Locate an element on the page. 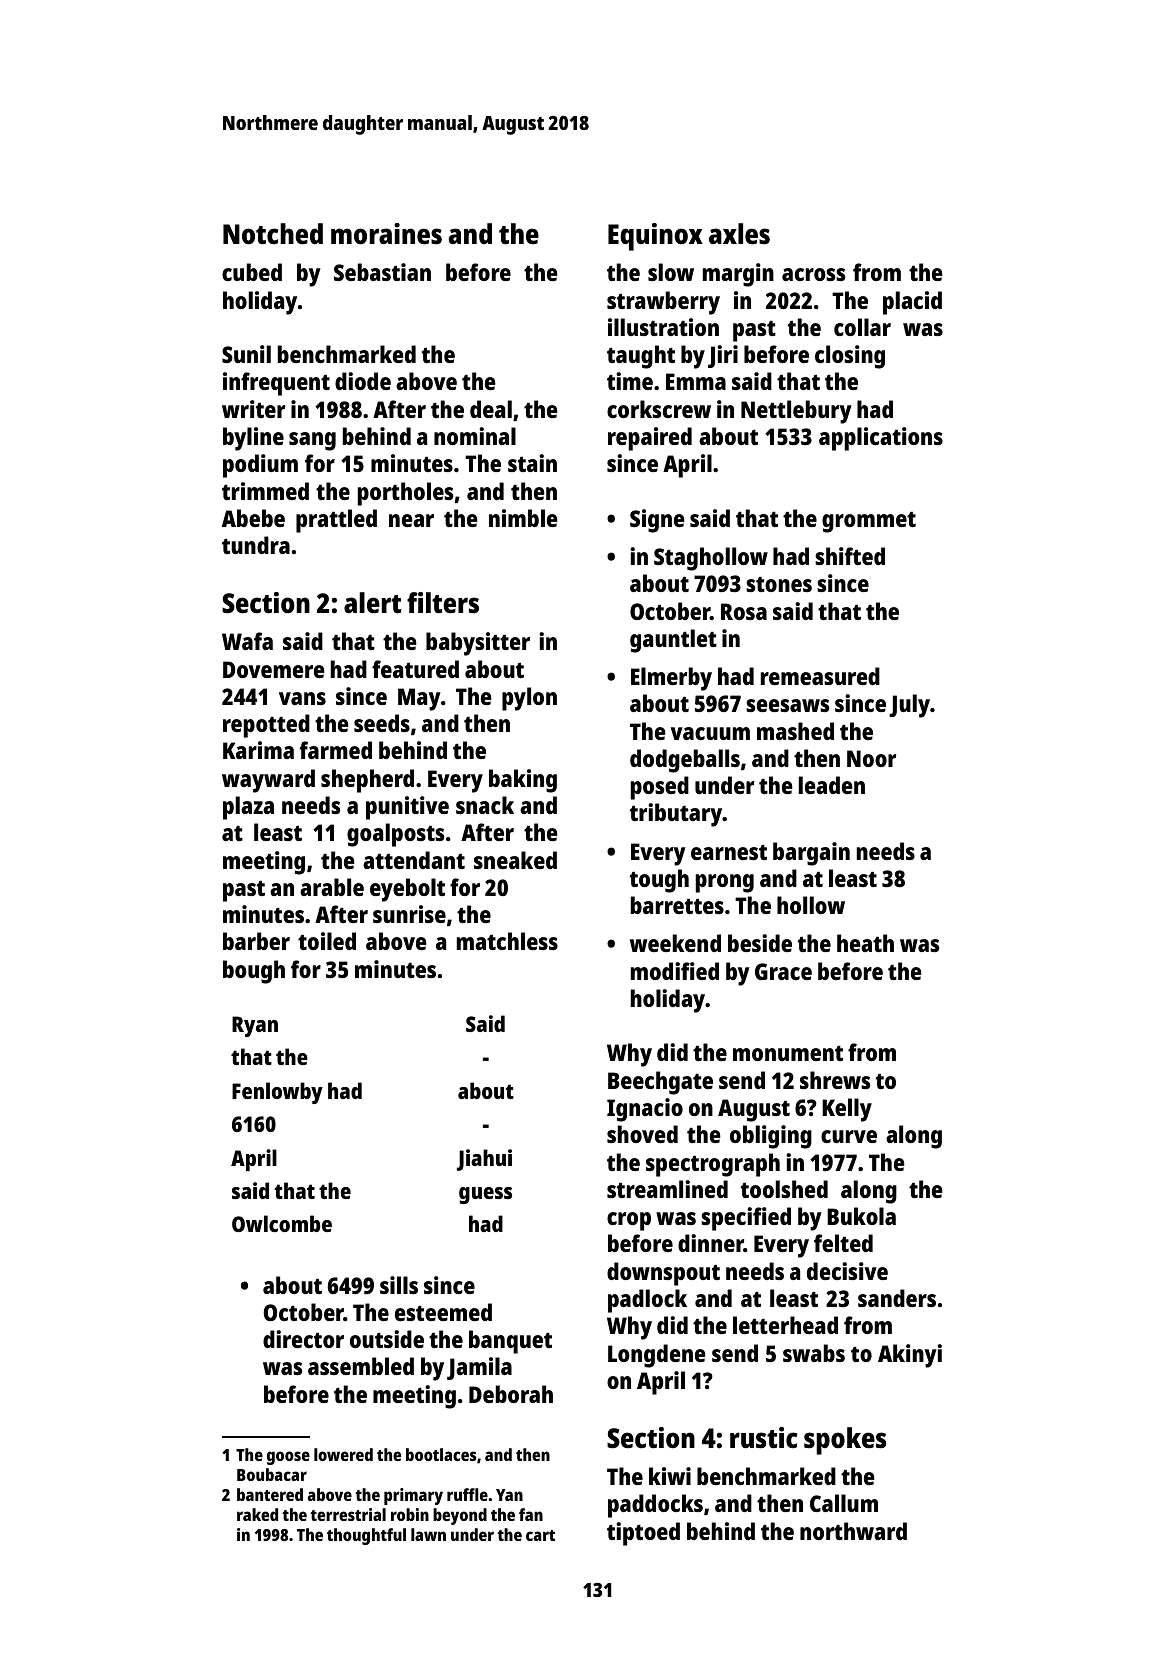  guess is located at coordinates (485, 1195).
